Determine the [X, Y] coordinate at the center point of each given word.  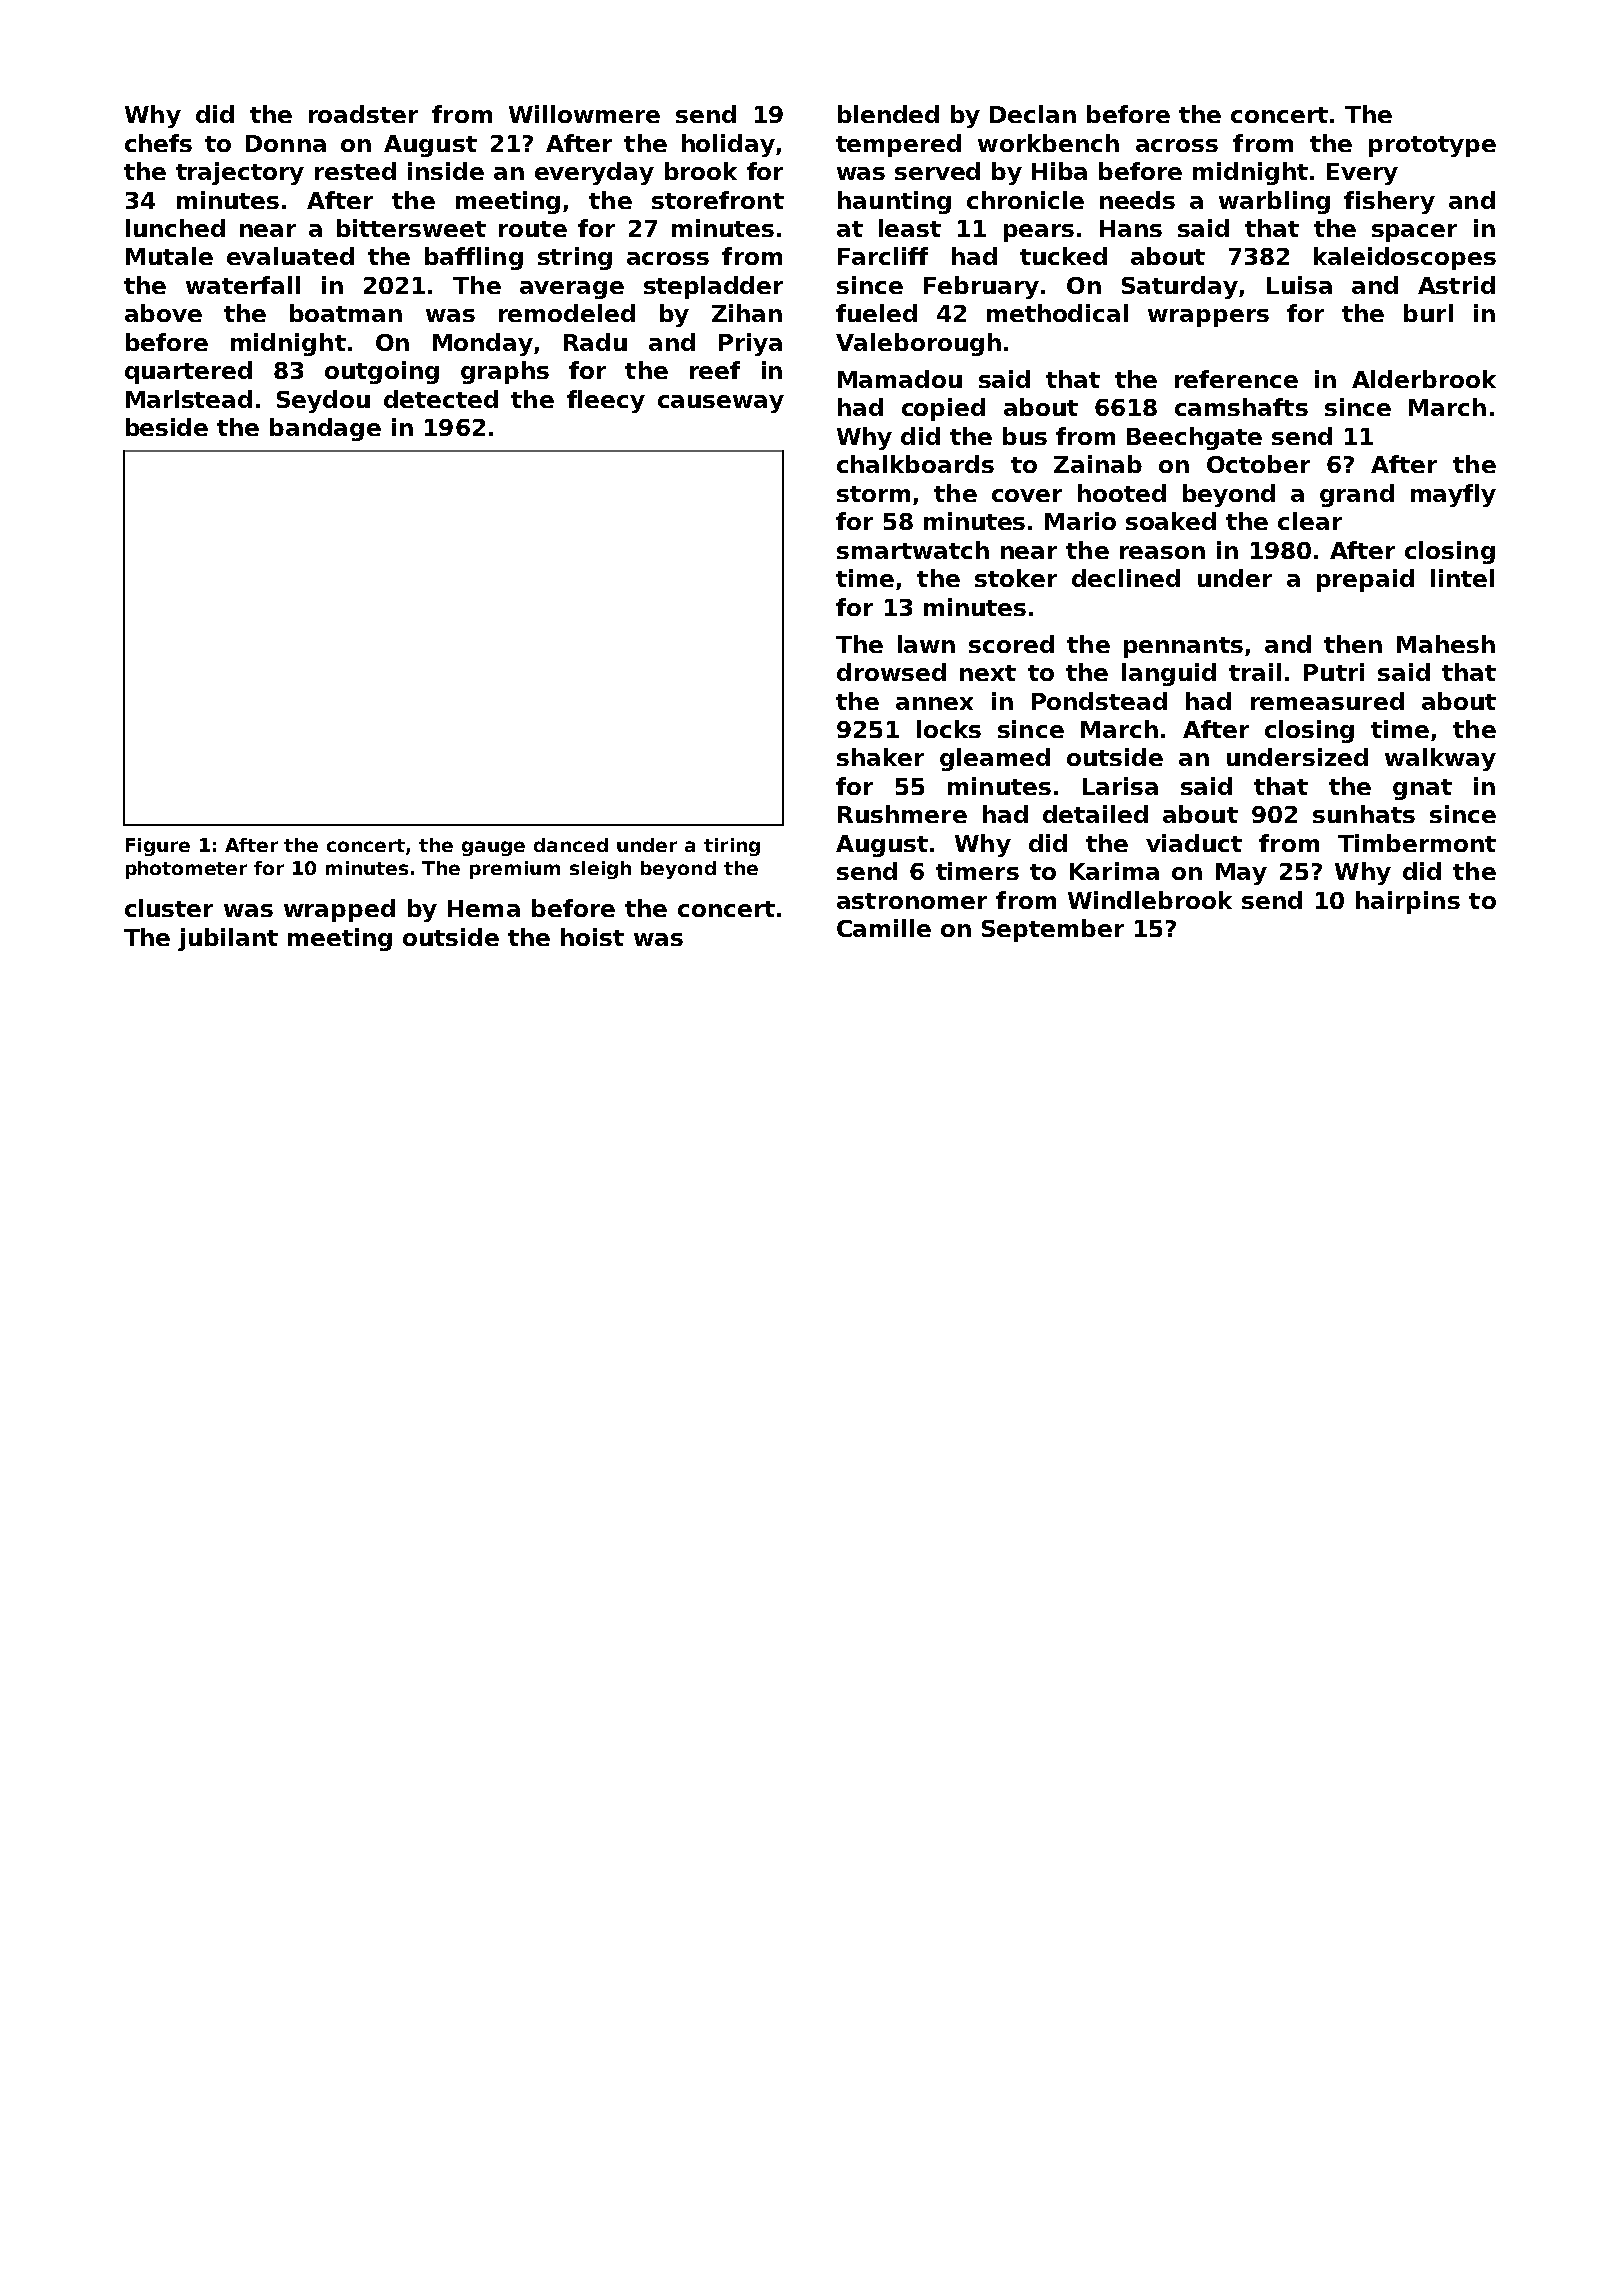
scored [1011, 644]
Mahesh [1446, 644]
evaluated [290, 256]
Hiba [1059, 171]
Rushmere [902, 814]
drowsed [891, 672]
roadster [363, 114]
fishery [1389, 202]
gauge [493, 848]
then [1353, 644]
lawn [926, 644]
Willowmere [584, 114]
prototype [1432, 146]
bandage [325, 429]
